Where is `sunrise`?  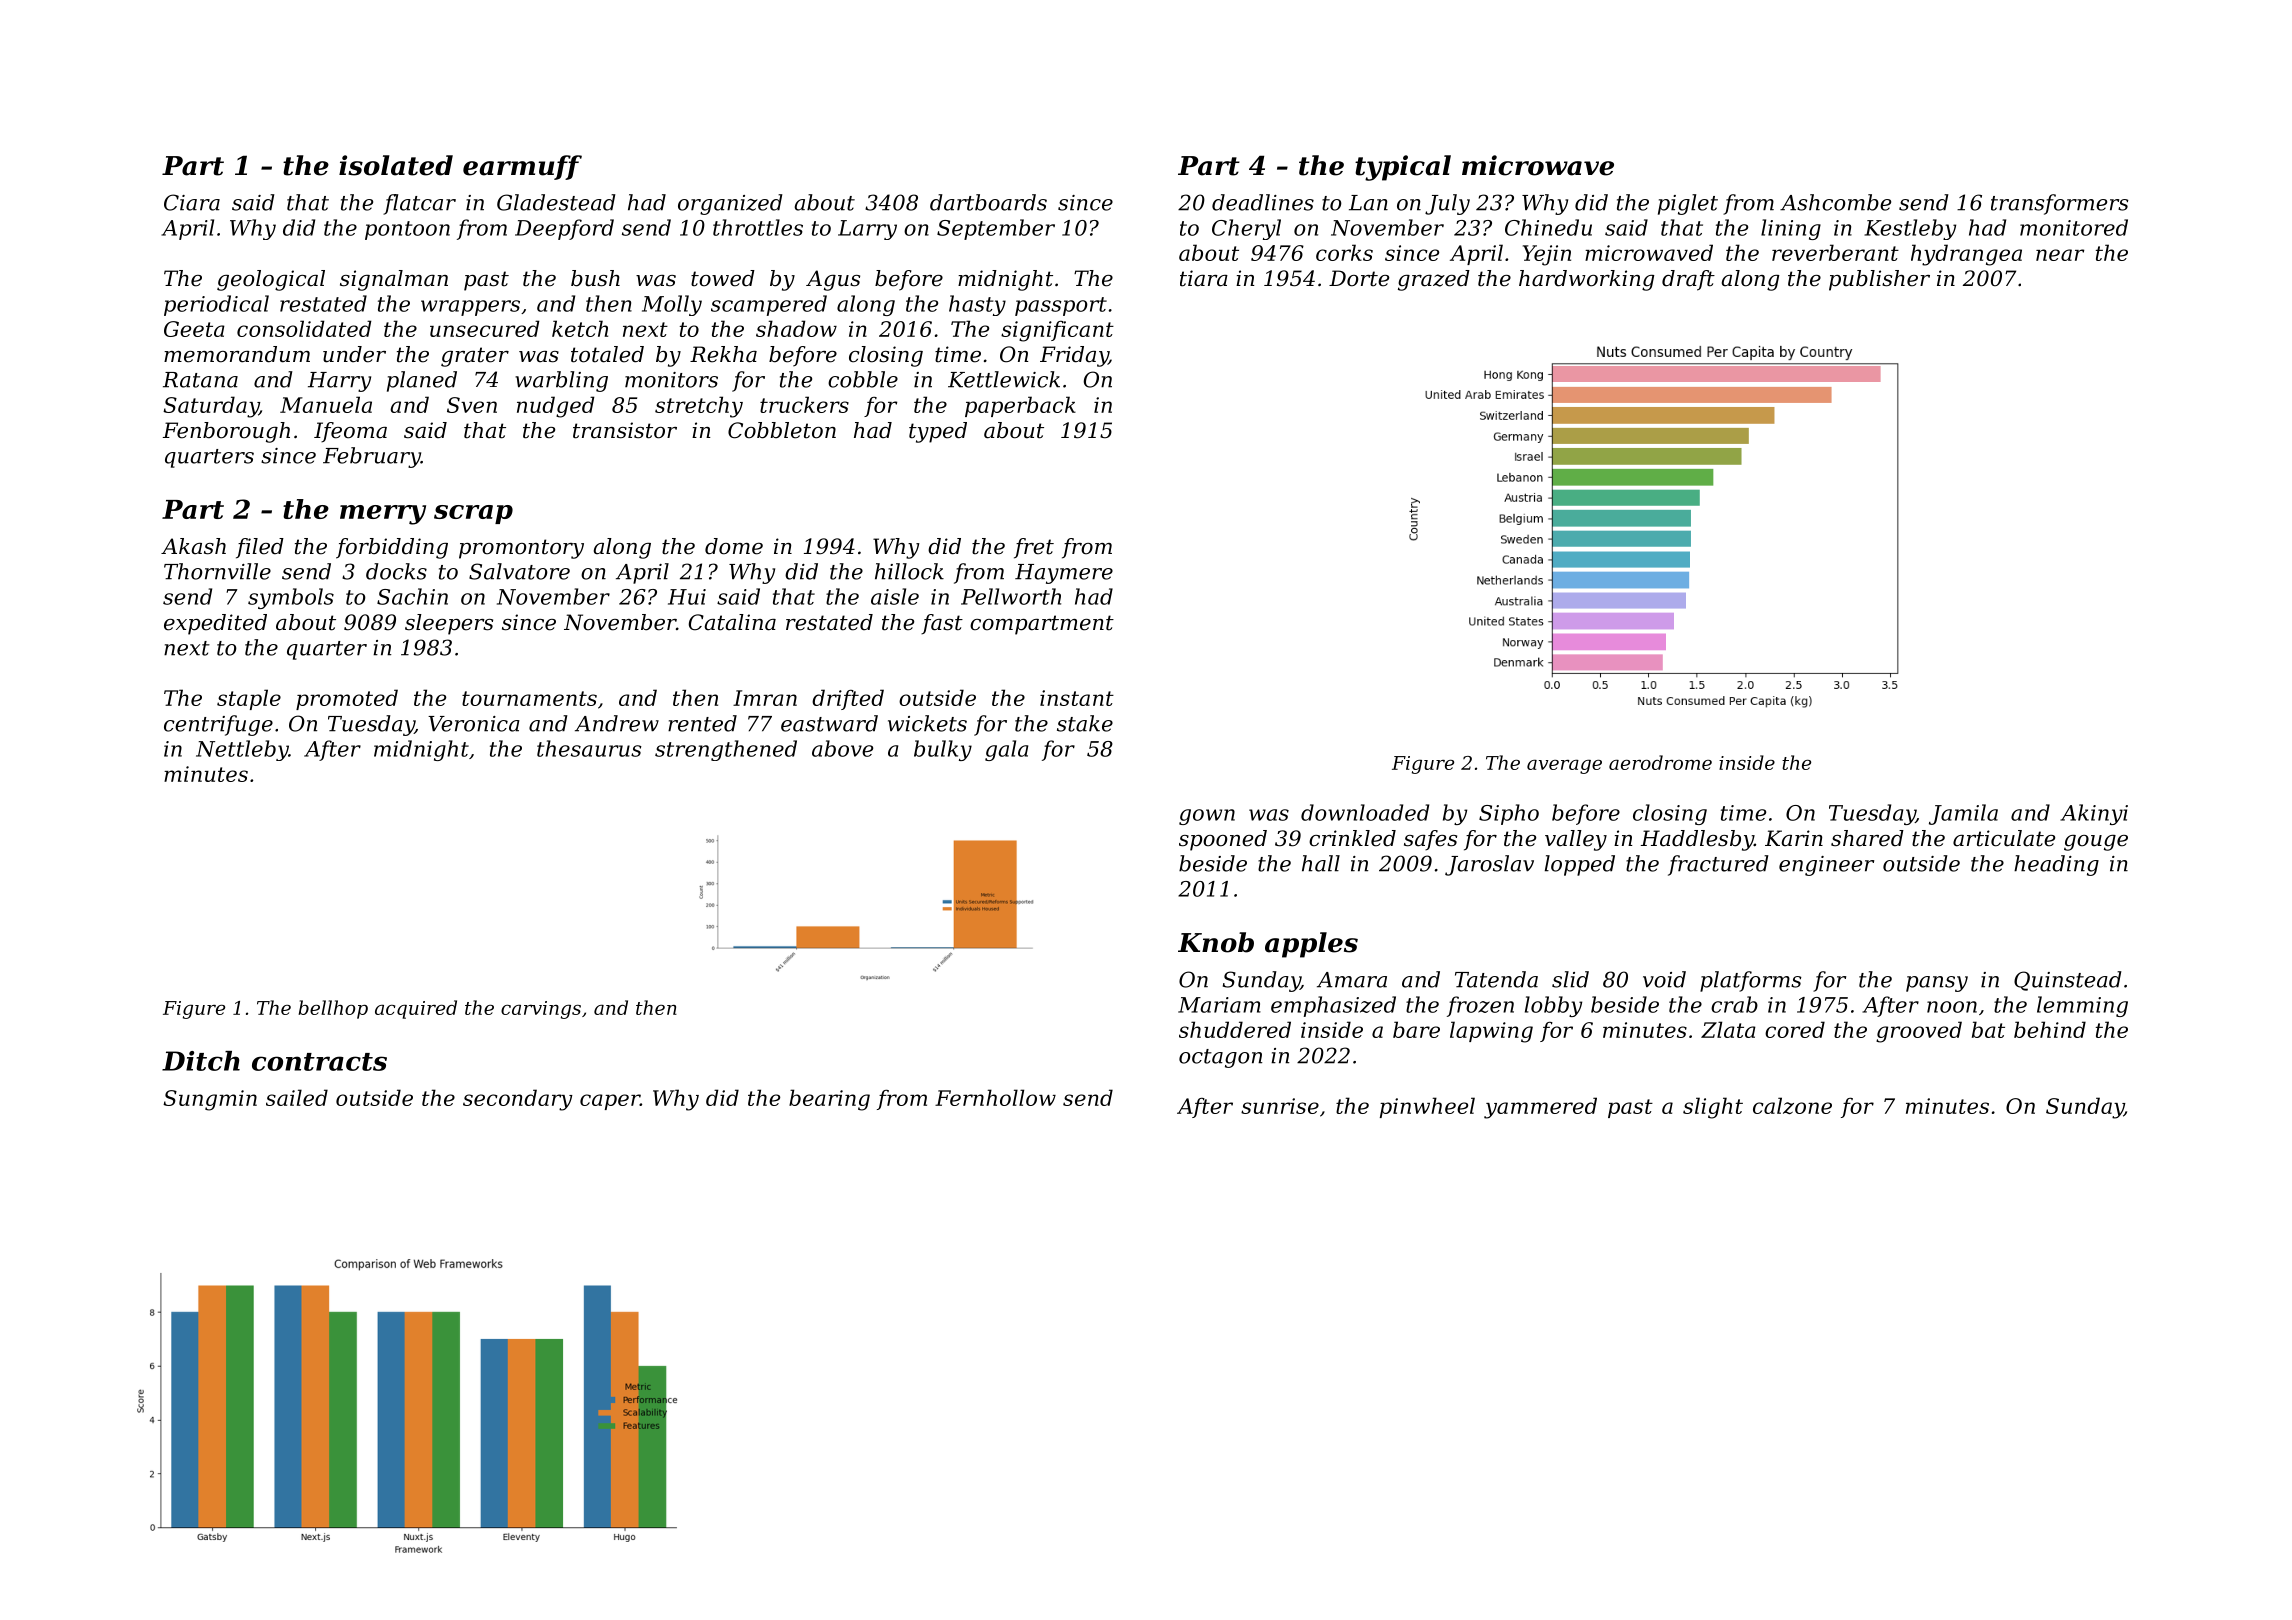 sunrise is located at coordinates (1280, 1106).
